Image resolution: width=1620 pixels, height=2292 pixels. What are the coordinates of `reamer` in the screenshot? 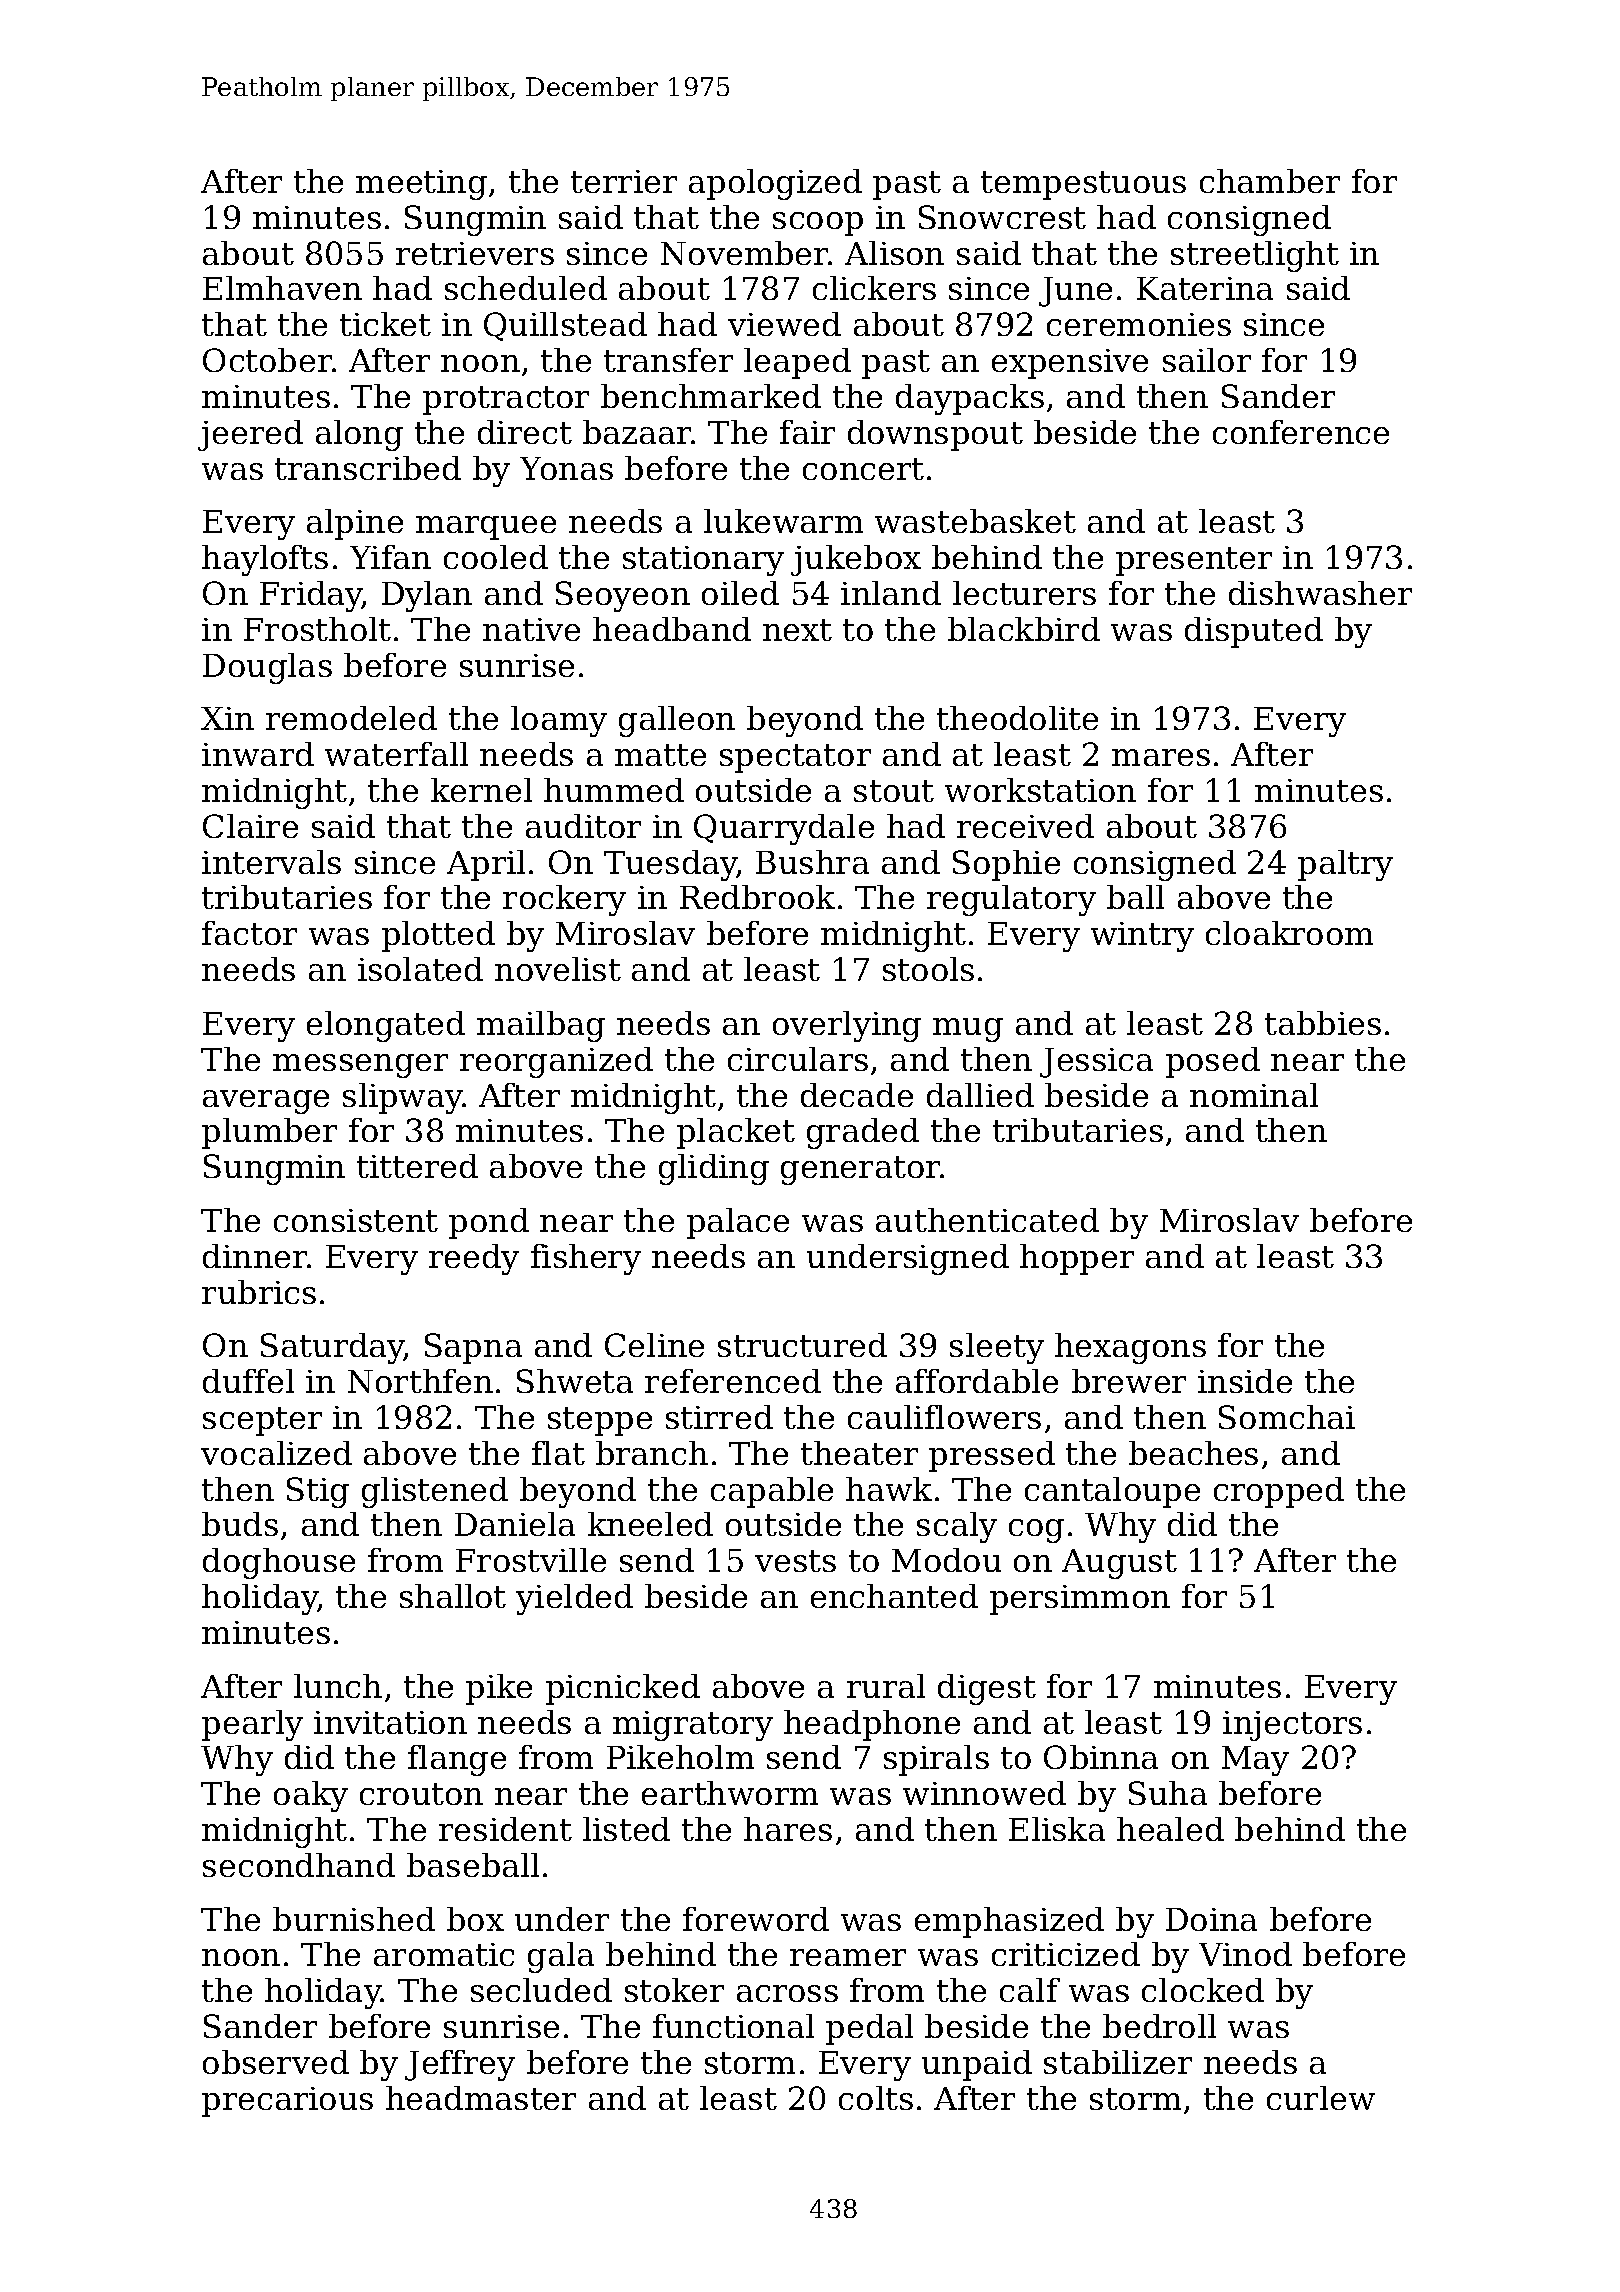 It's located at (848, 1957).
